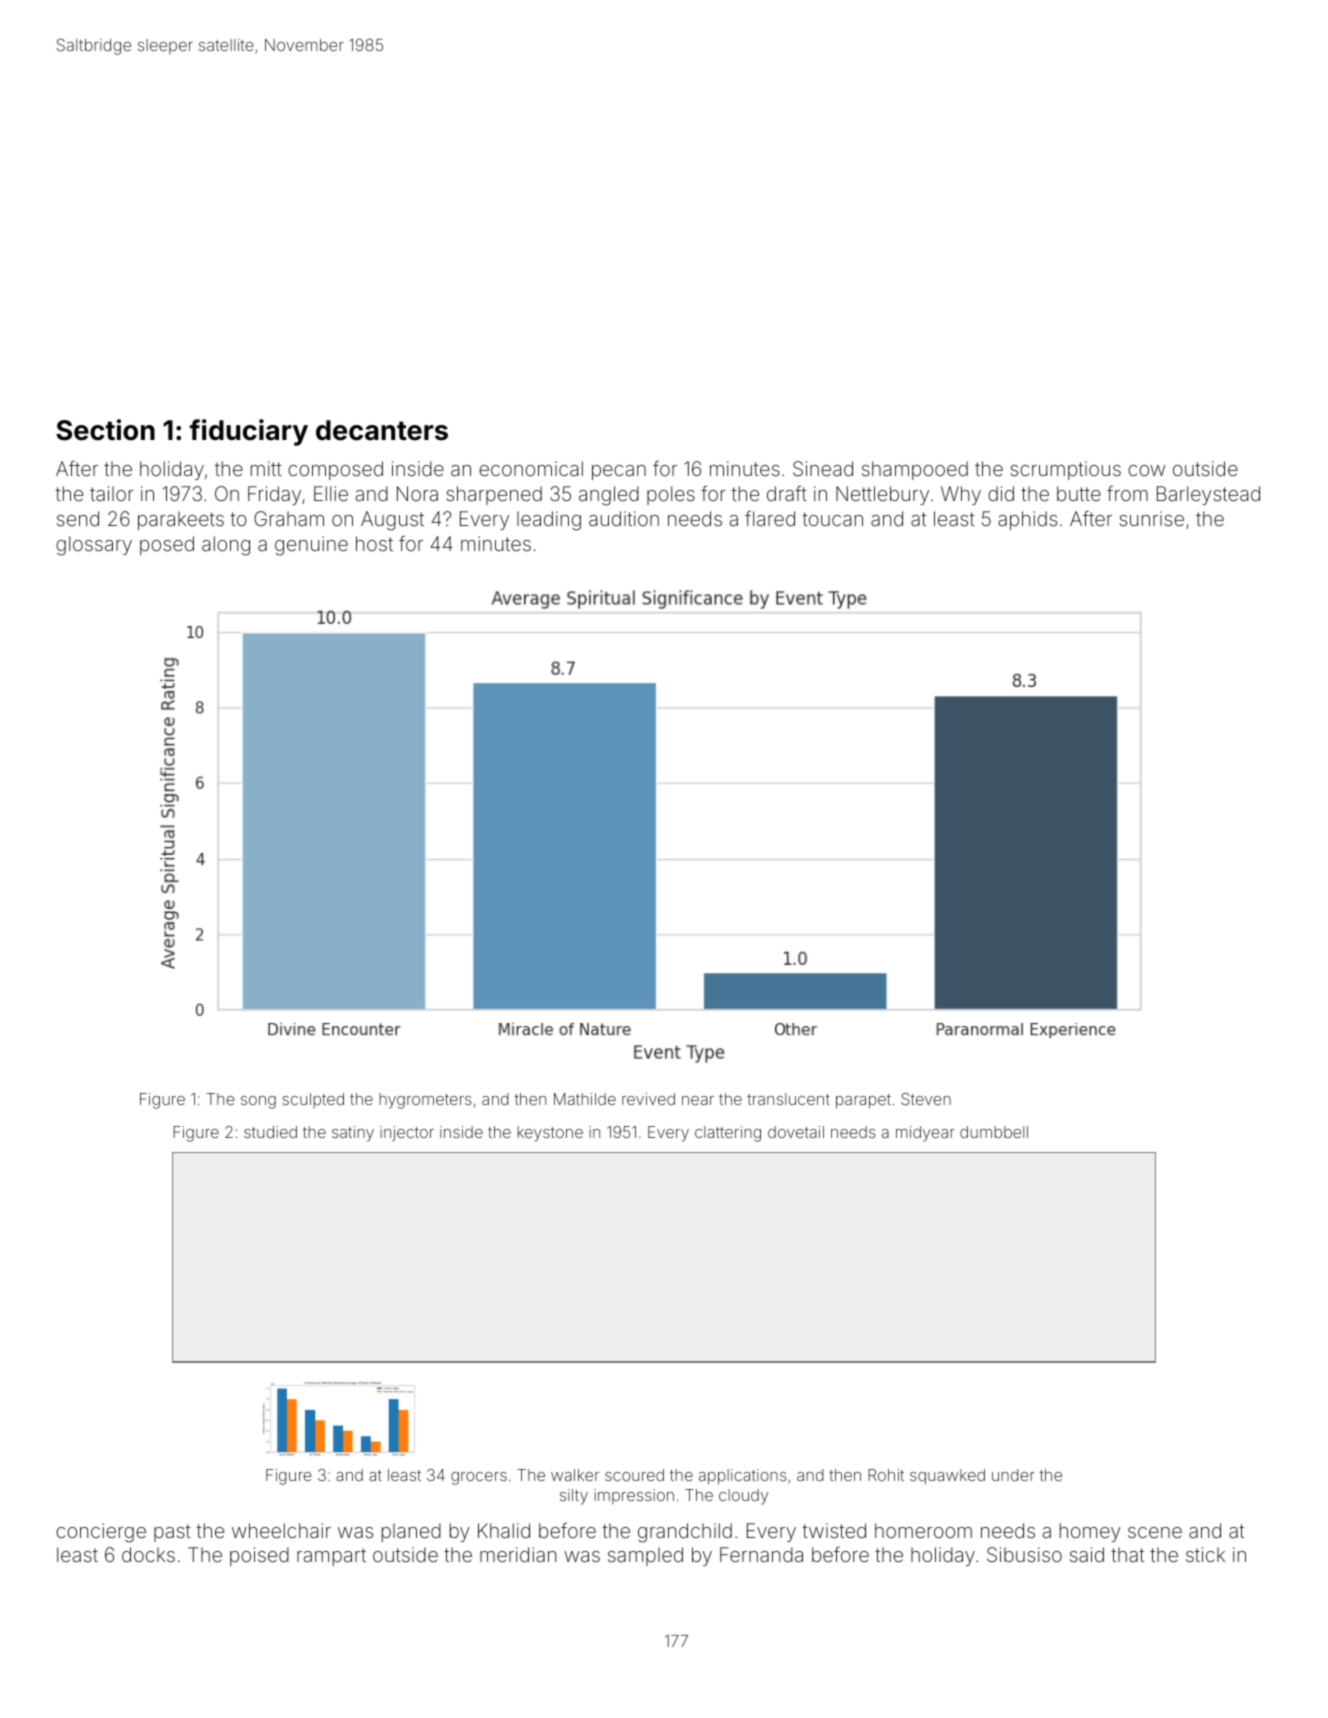 The image size is (1328, 1718). What do you see at coordinates (796, 1132) in the page?
I see `dovetail` at bounding box center [796, 1132].
